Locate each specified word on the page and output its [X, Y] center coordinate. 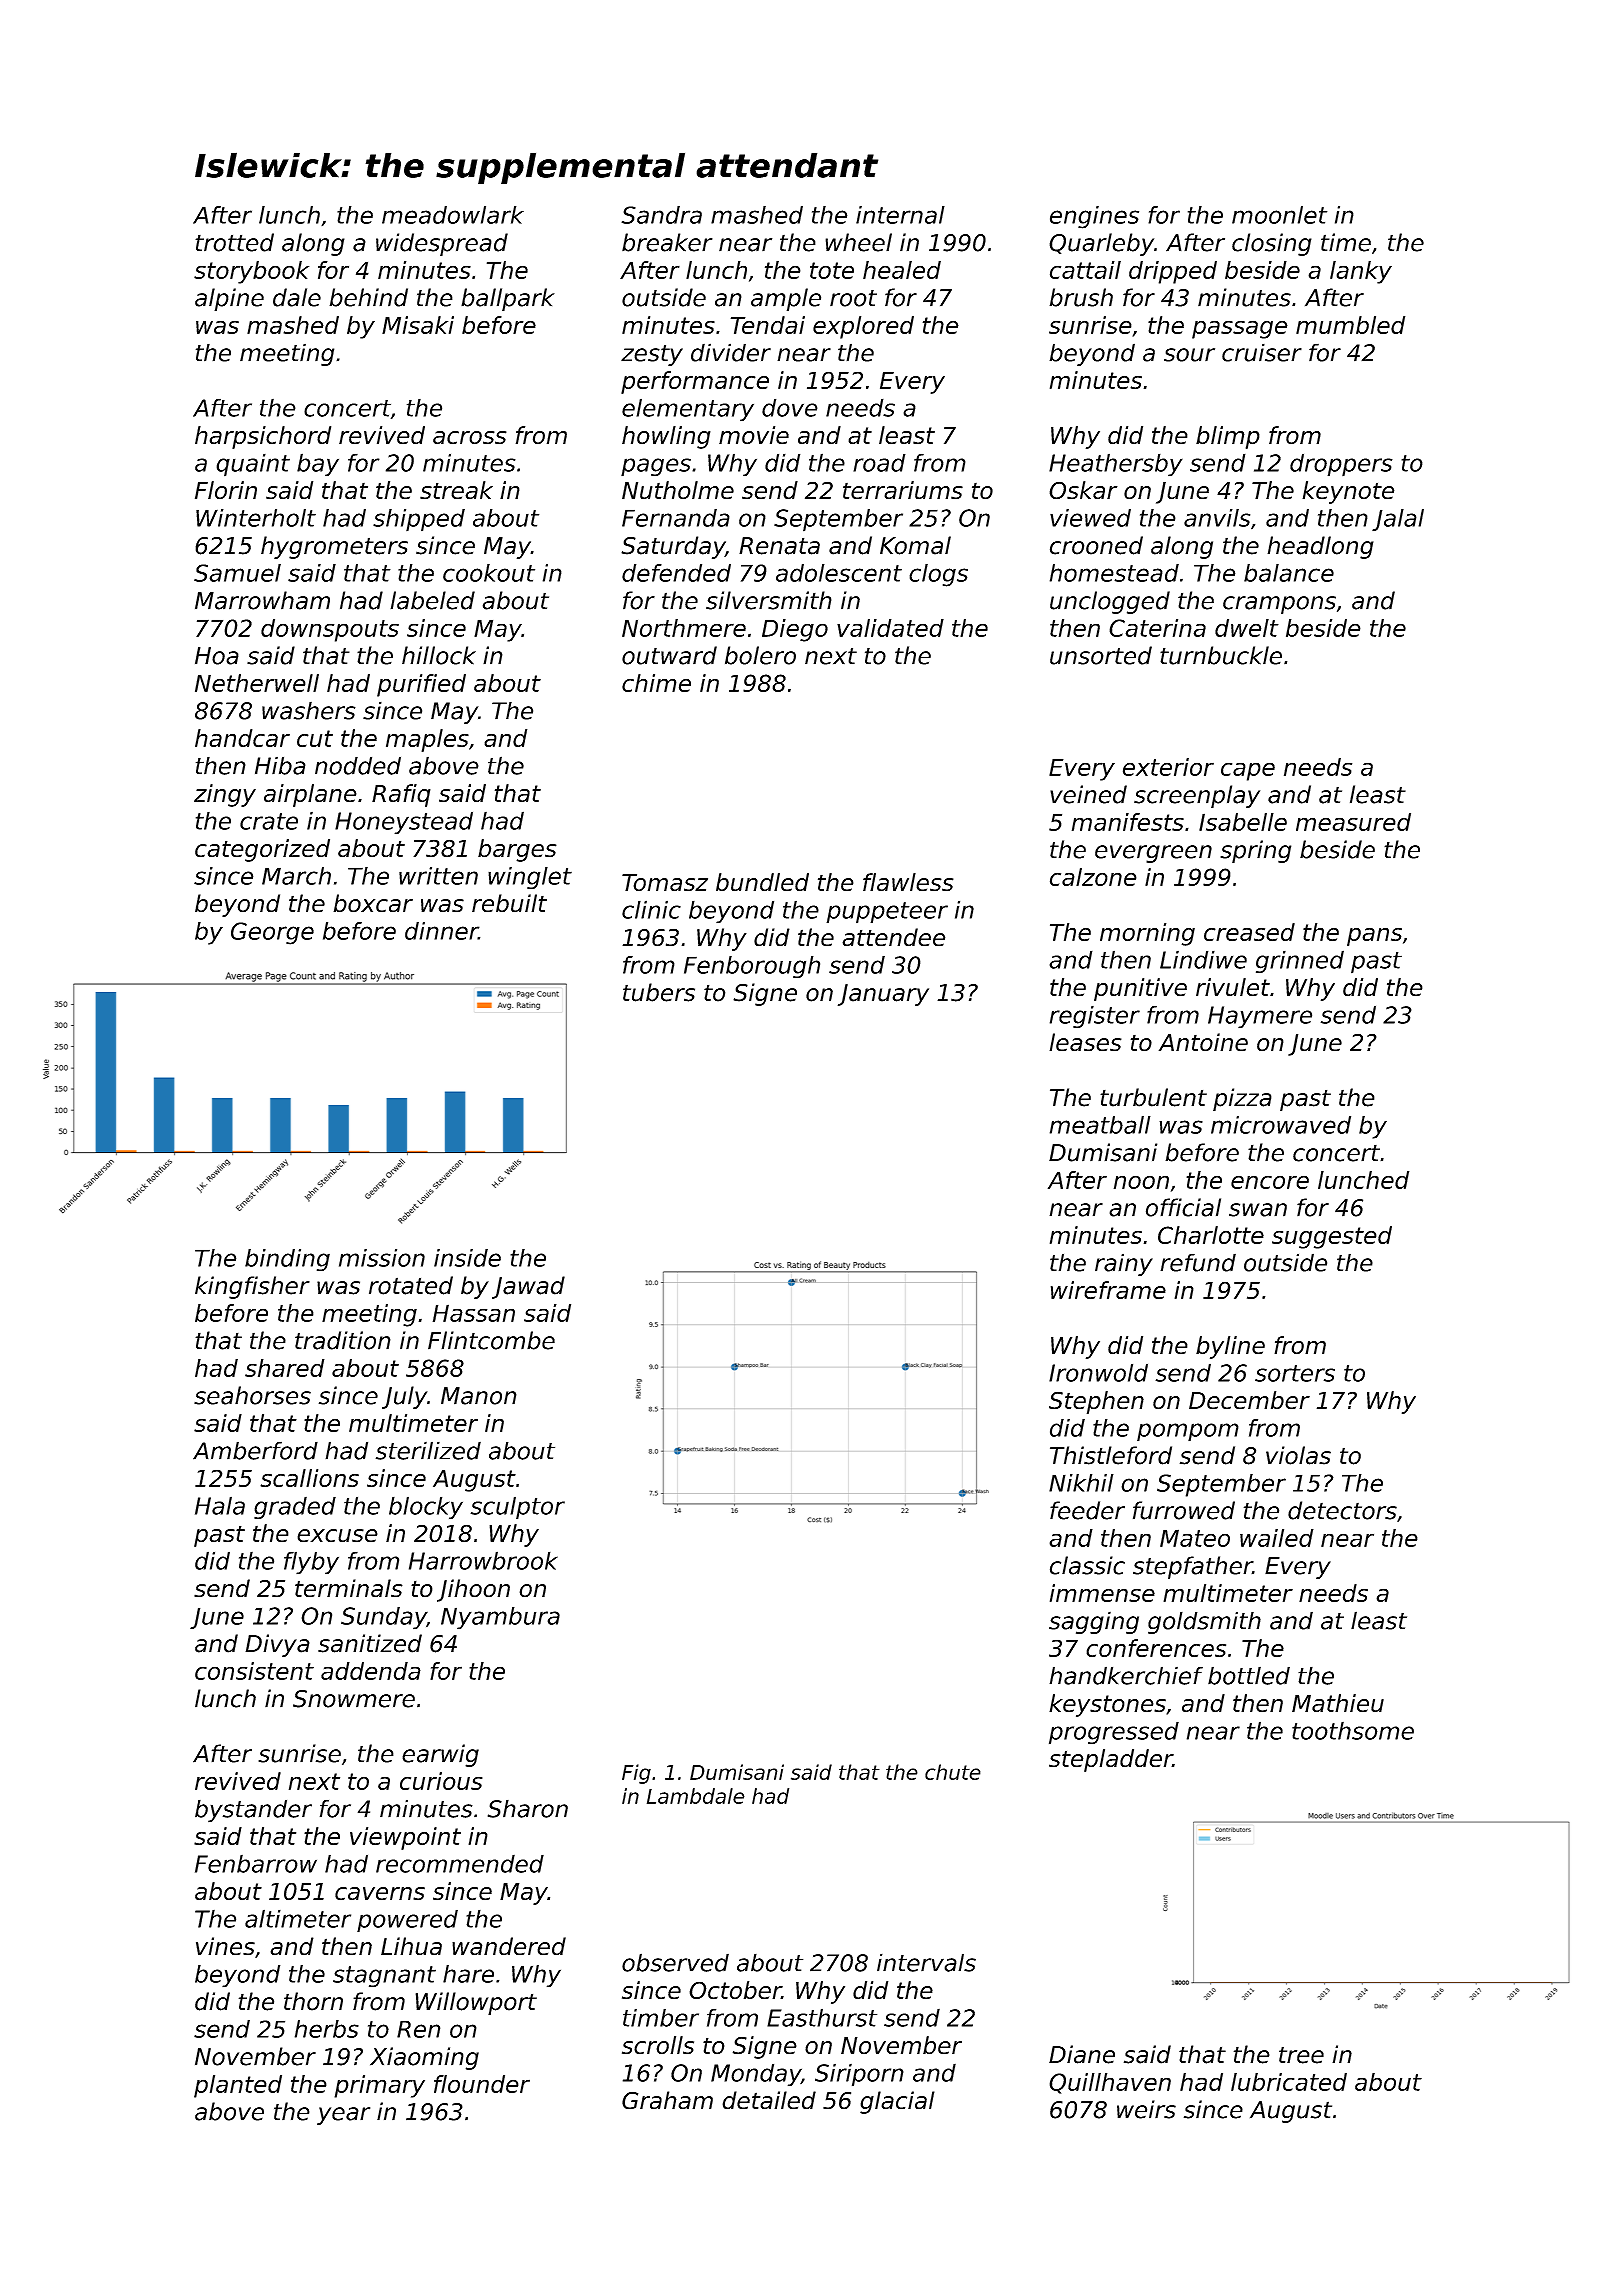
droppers [1341, 465]
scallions [309, 1478]
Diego [795, 630]
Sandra [661, 215]
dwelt [1247, 628]
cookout [489, 573]
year [343, 2116]
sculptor [517, 1508]
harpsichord [263, 437]
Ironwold [1098, 1372]
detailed [769, 2100]
